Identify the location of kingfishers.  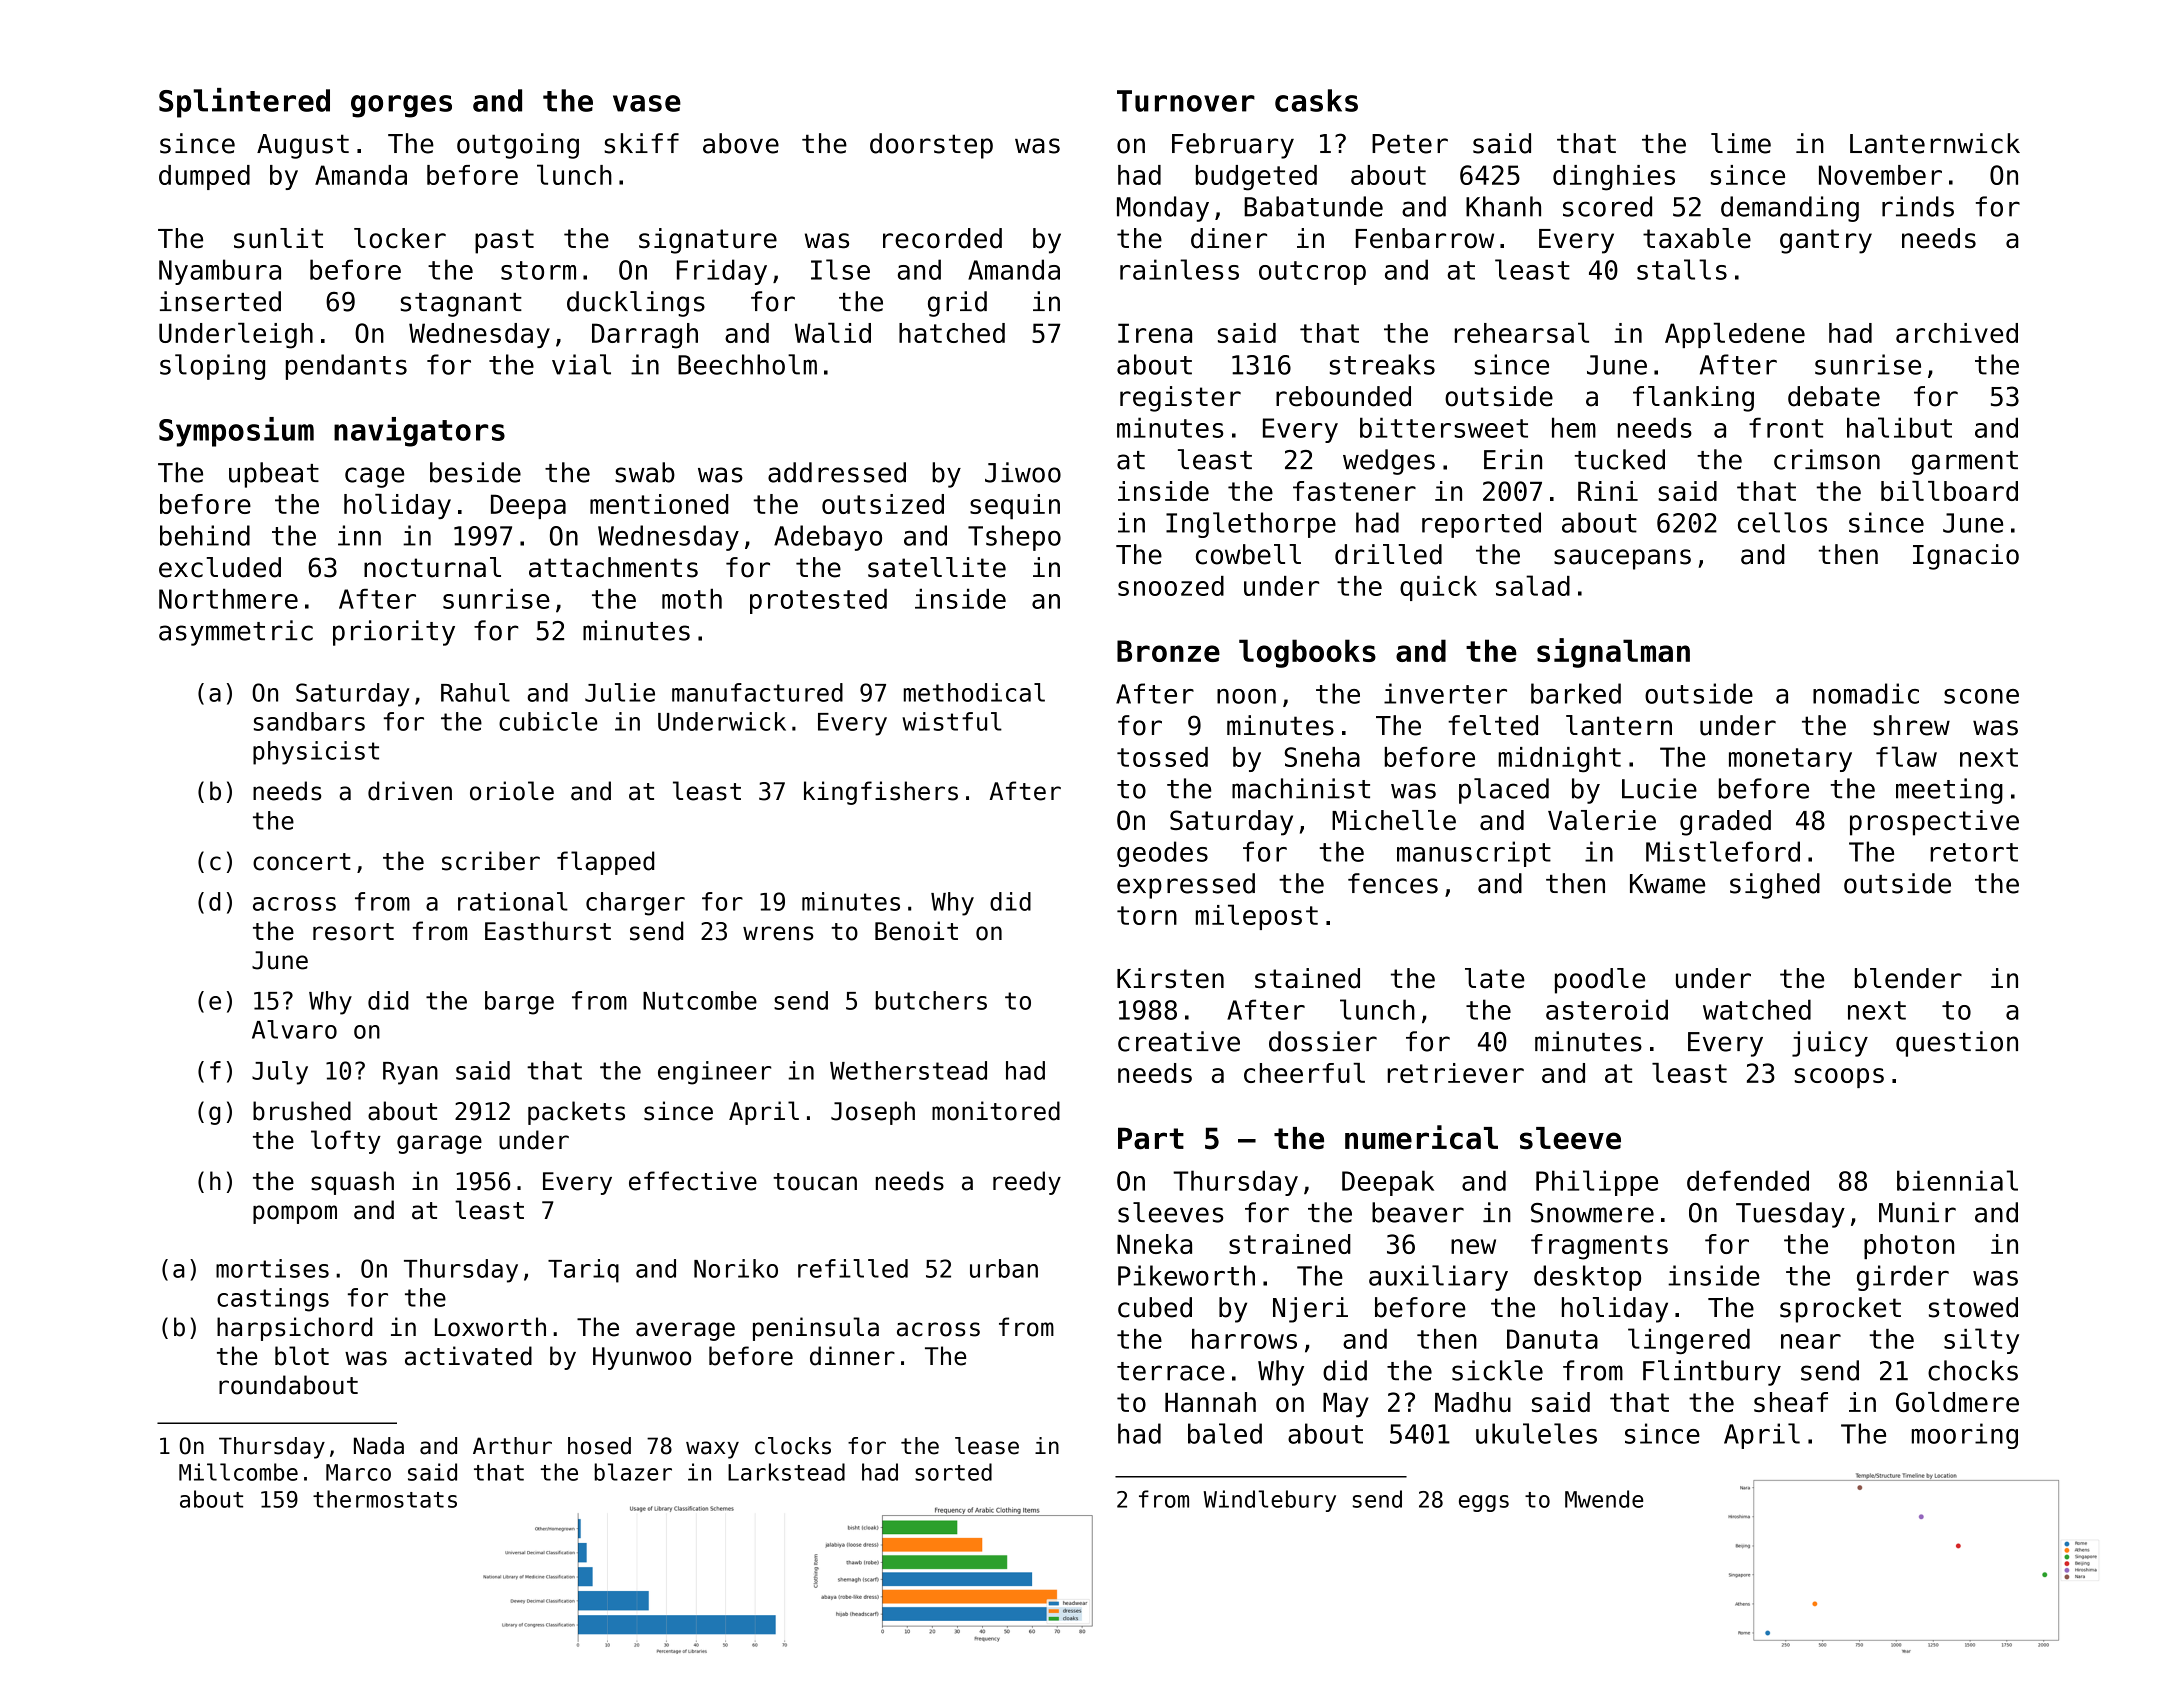
(881, 793).
